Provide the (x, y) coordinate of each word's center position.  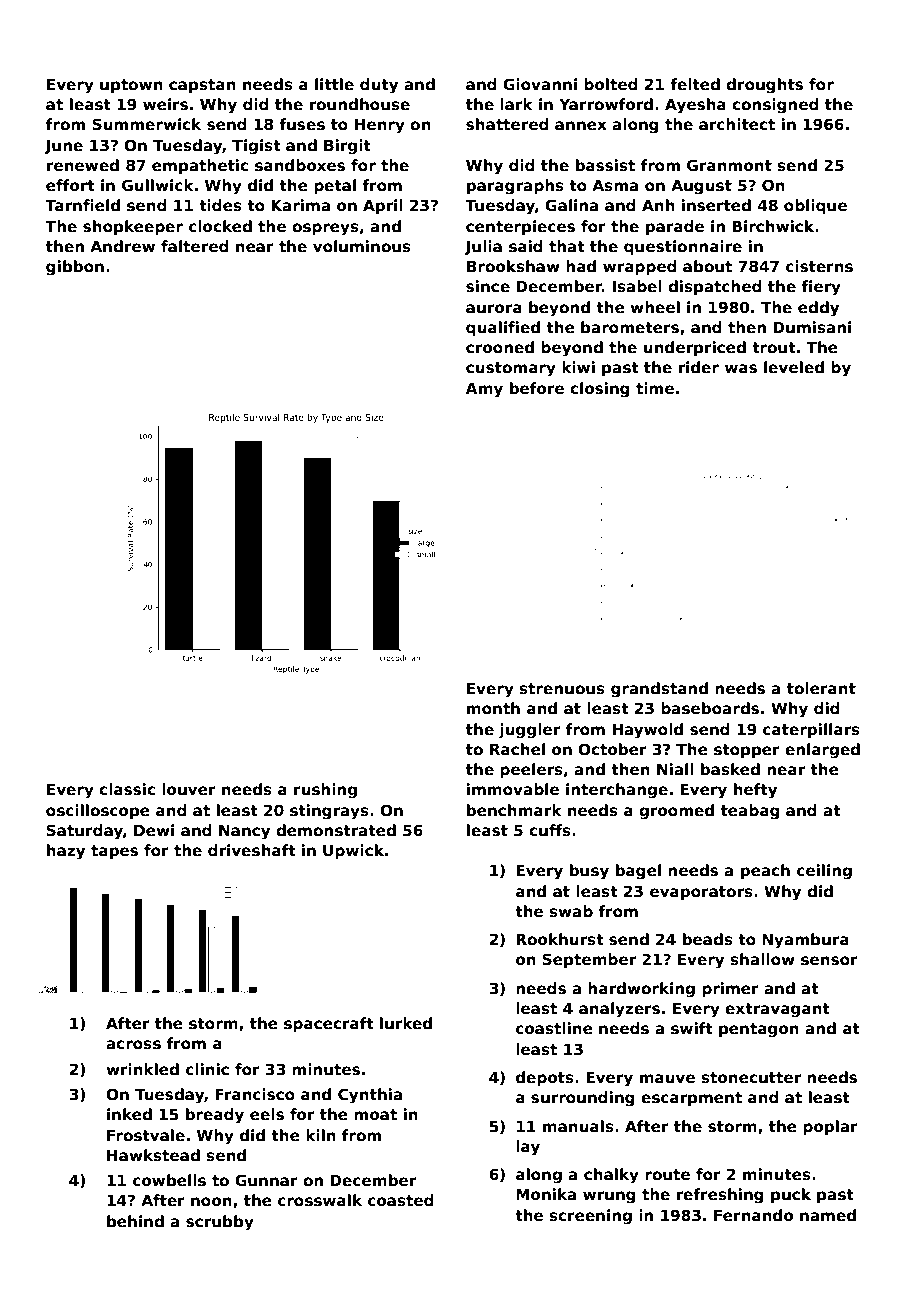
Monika (546, 1194)
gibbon (75, 268)
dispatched (715, 287)
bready (215, 1116)
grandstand (659, 690)
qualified (503, 328)
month (493, 708)
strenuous (562, 689)
